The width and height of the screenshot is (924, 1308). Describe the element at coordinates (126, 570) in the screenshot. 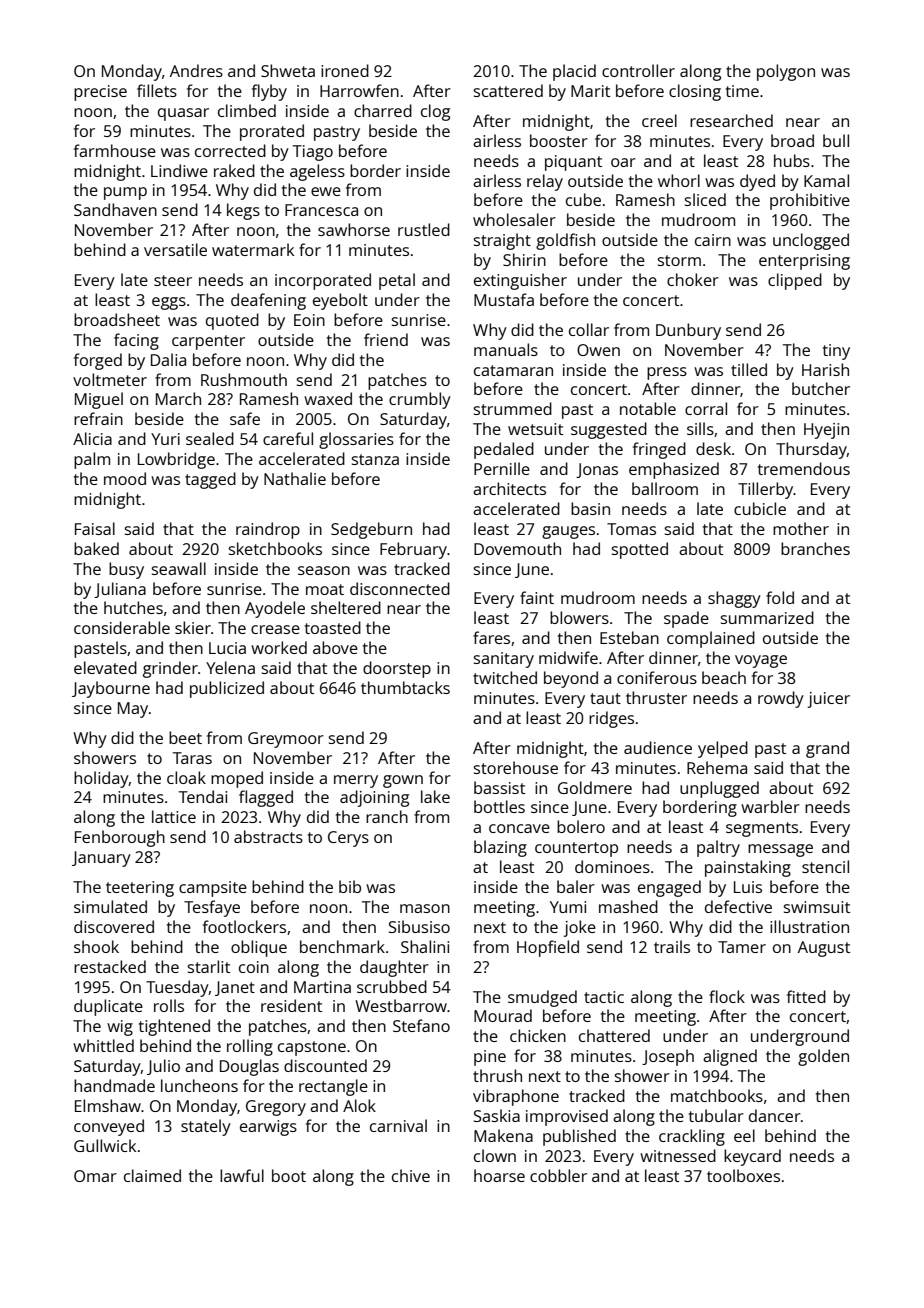

I see `busy` at that location.
